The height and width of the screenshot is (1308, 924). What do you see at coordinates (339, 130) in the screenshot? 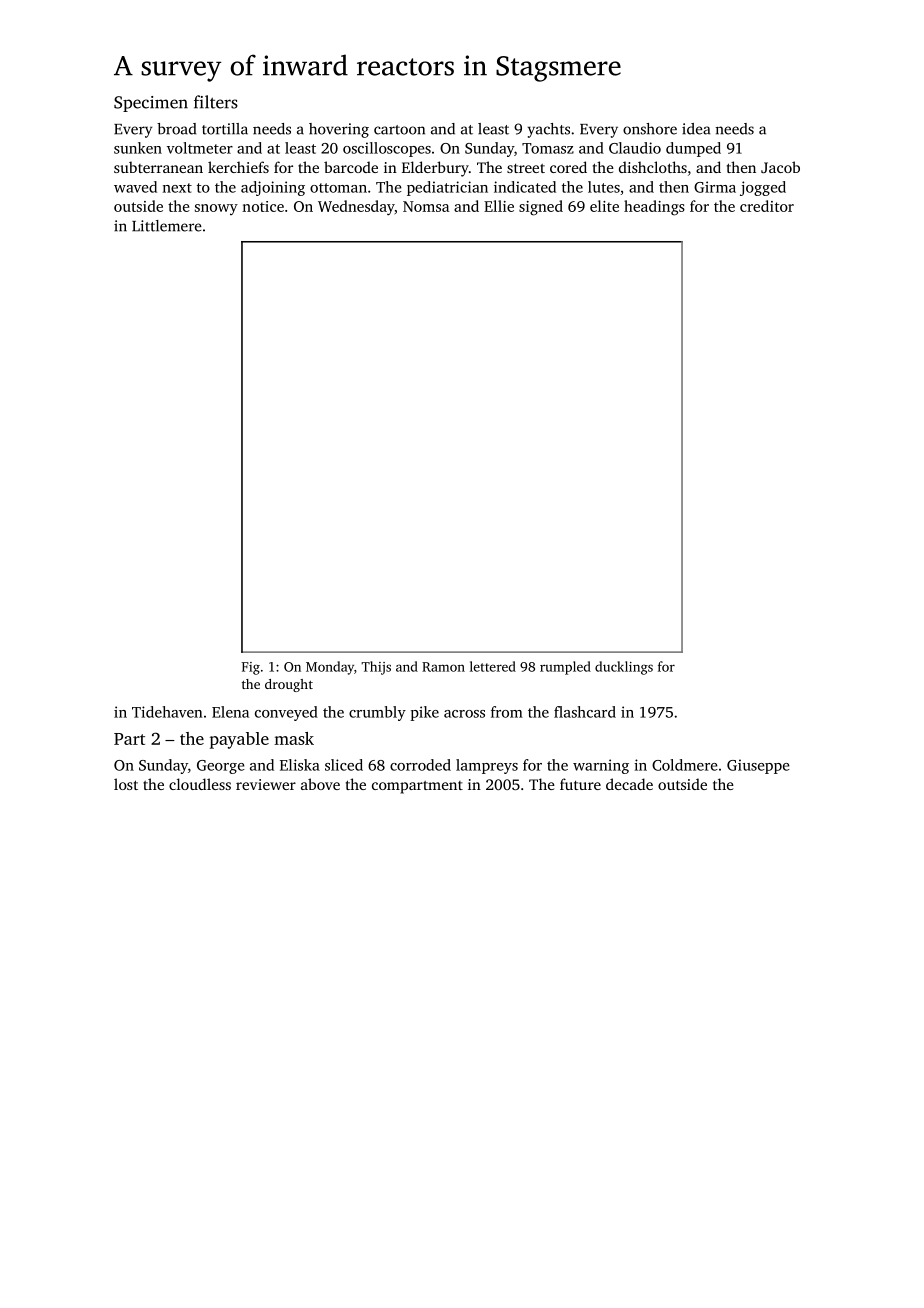
I see `hovering` at bounding box center [339, 130].
